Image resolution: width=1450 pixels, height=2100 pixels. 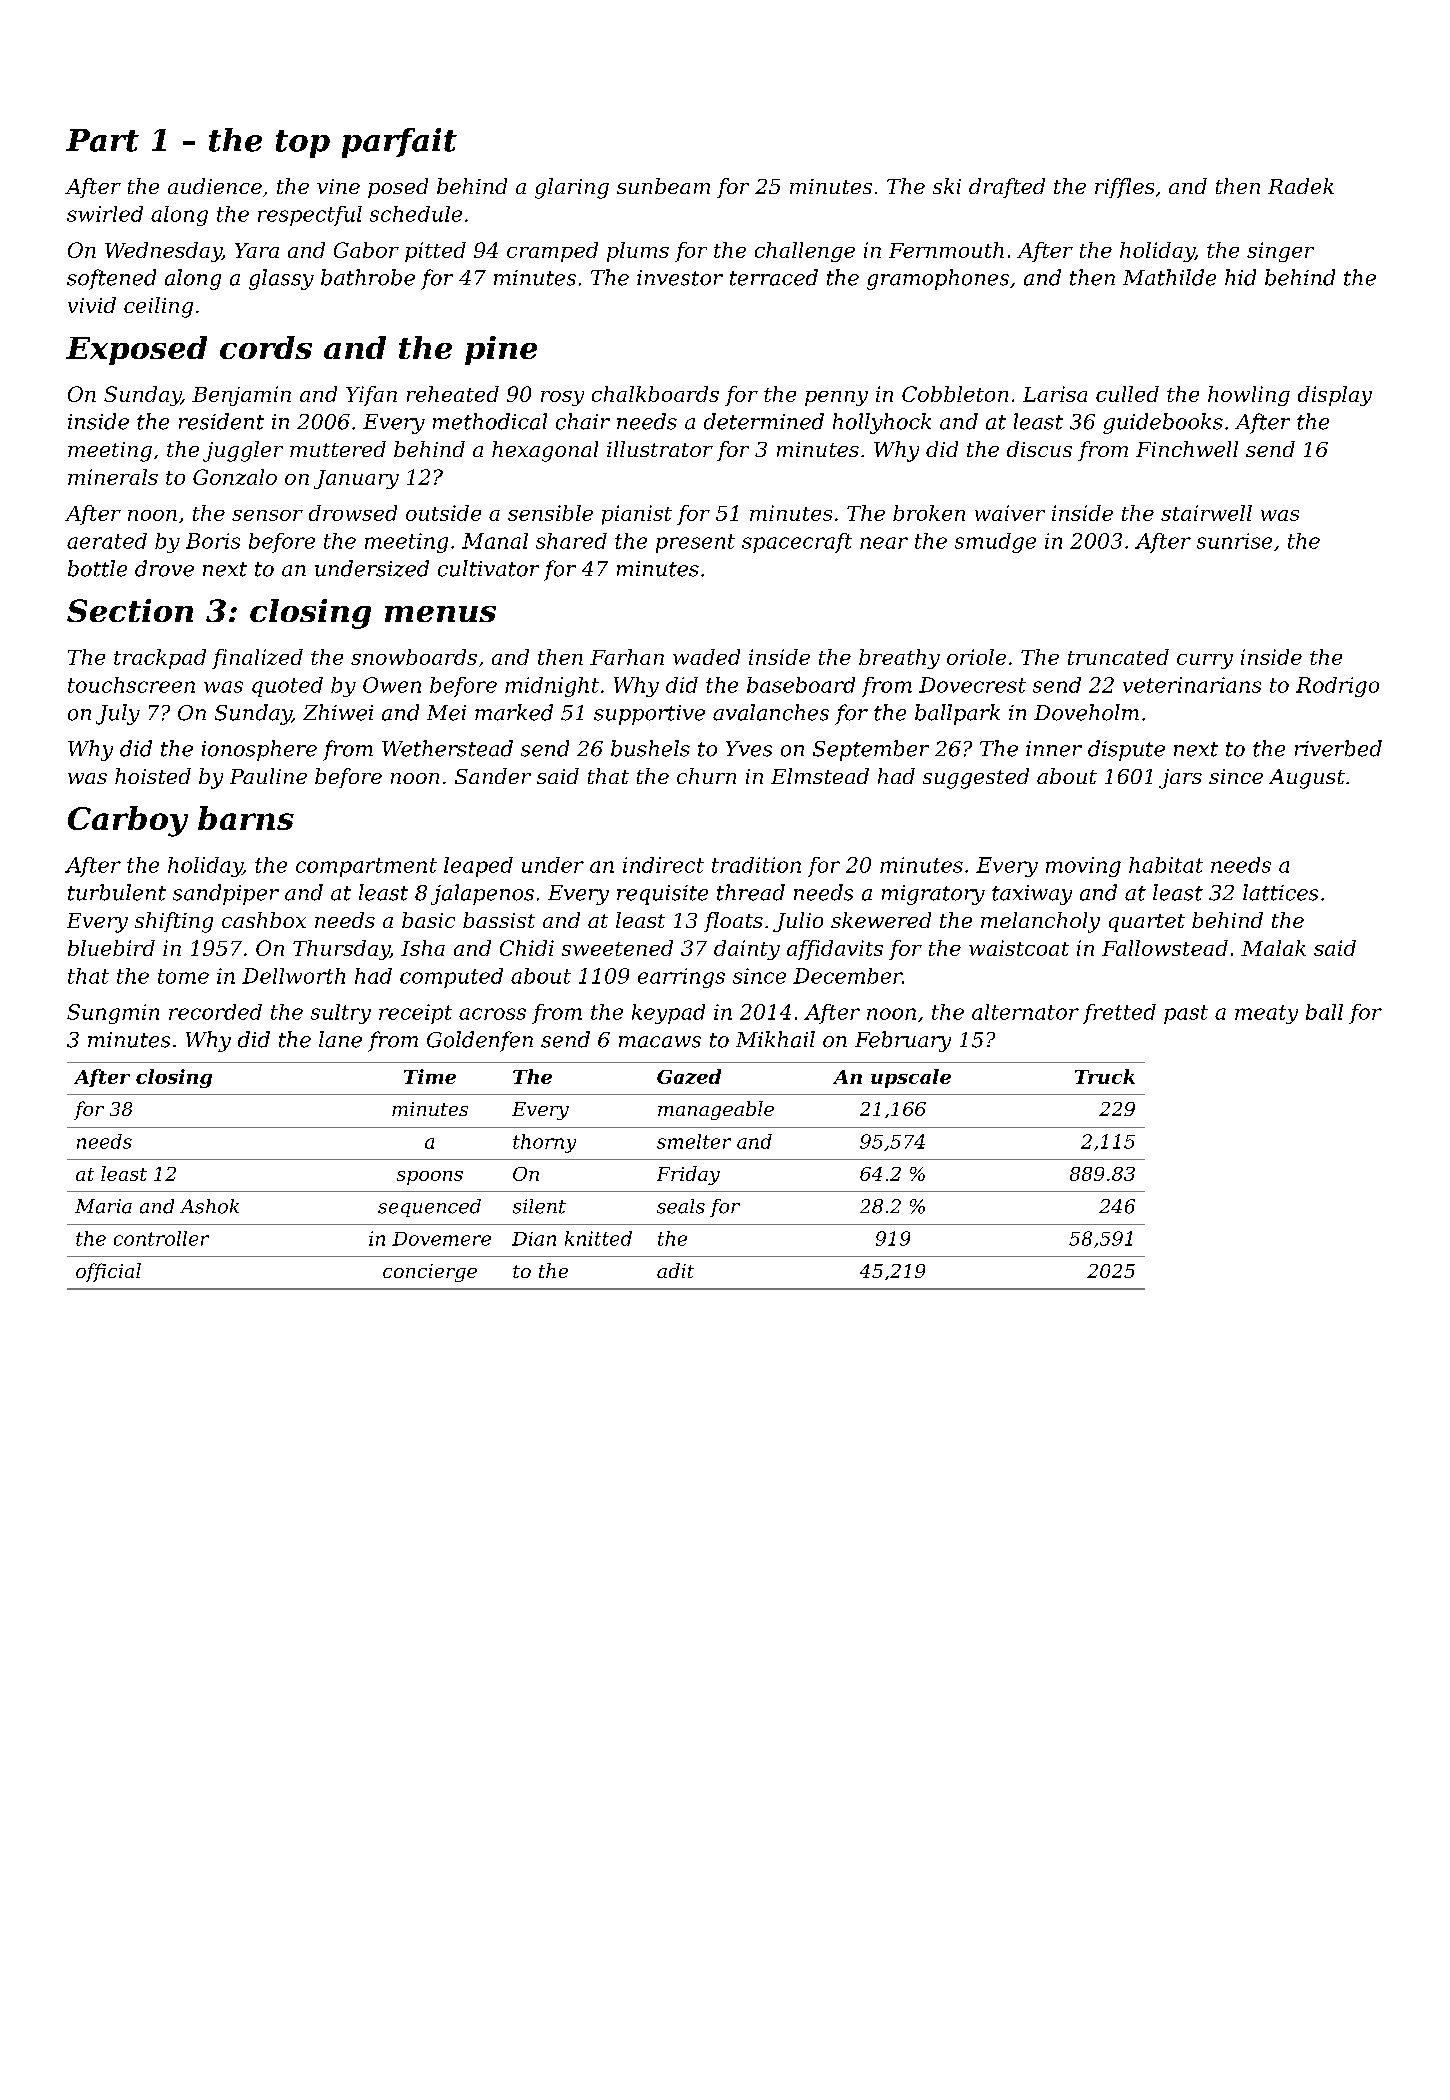 What do you see at coordinates (303, 144) in the page?
I see `top` at bounding box center [303, 144].
